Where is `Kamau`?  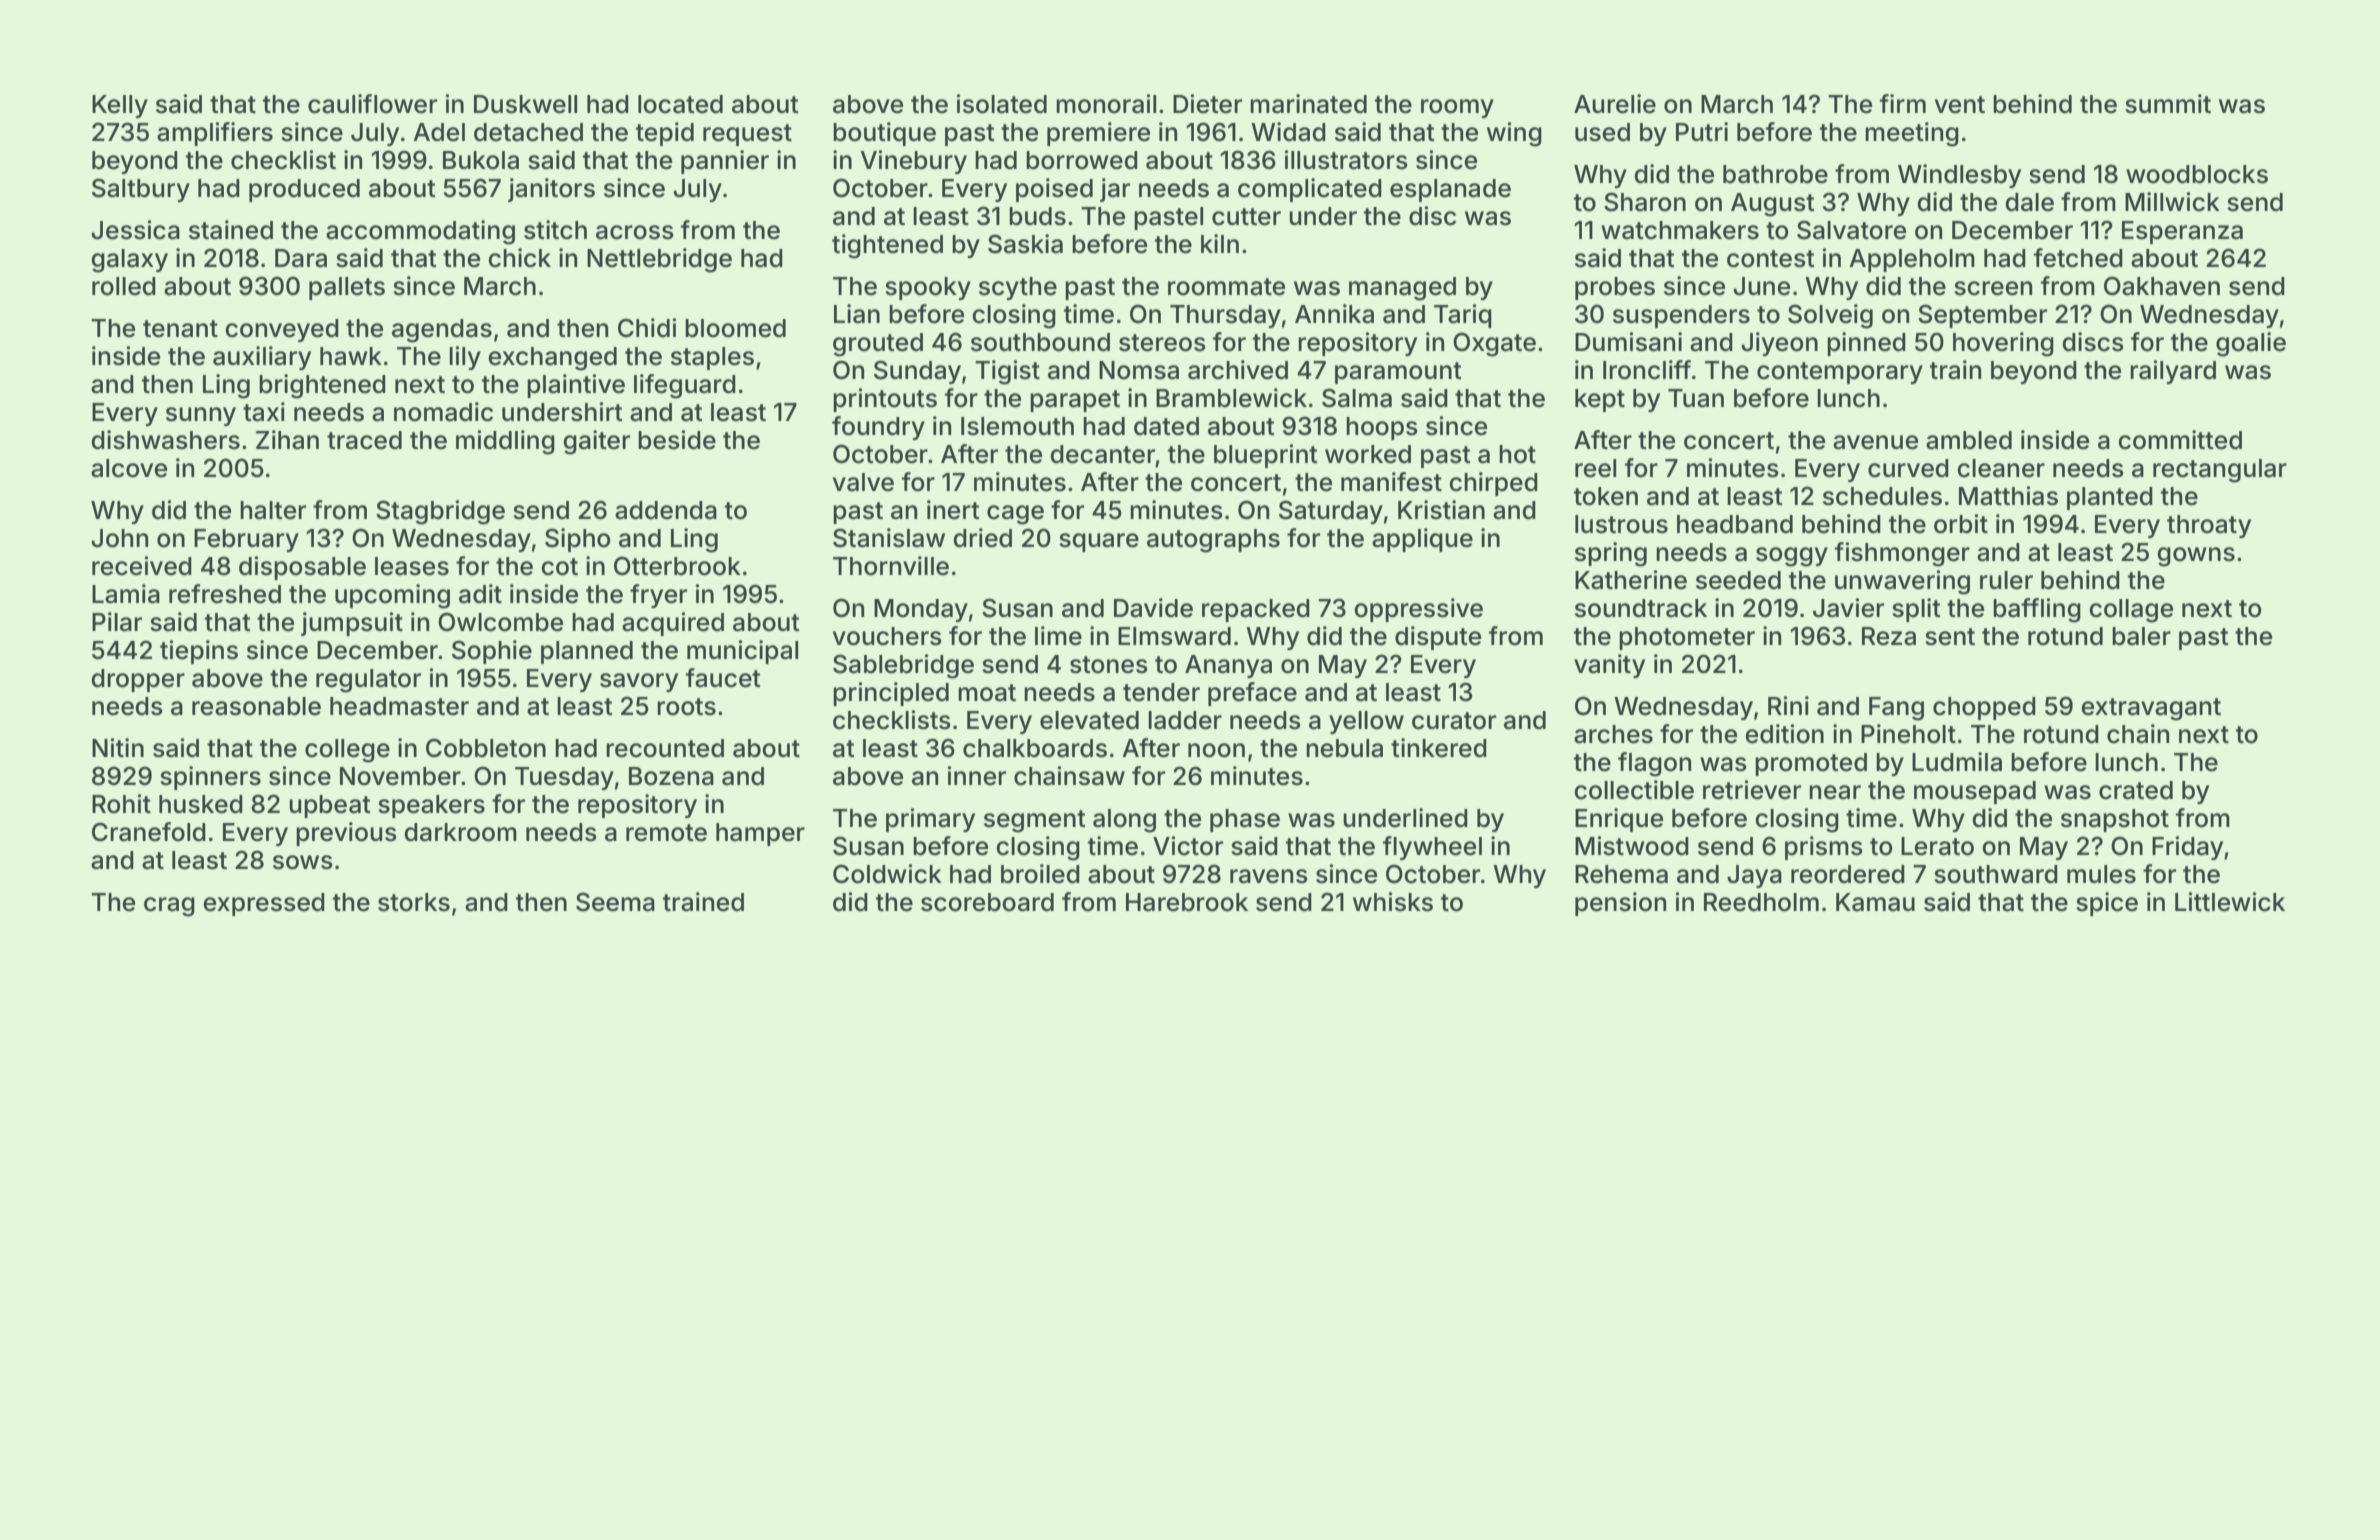 Kamau is located at coordinates (1875, 902).
